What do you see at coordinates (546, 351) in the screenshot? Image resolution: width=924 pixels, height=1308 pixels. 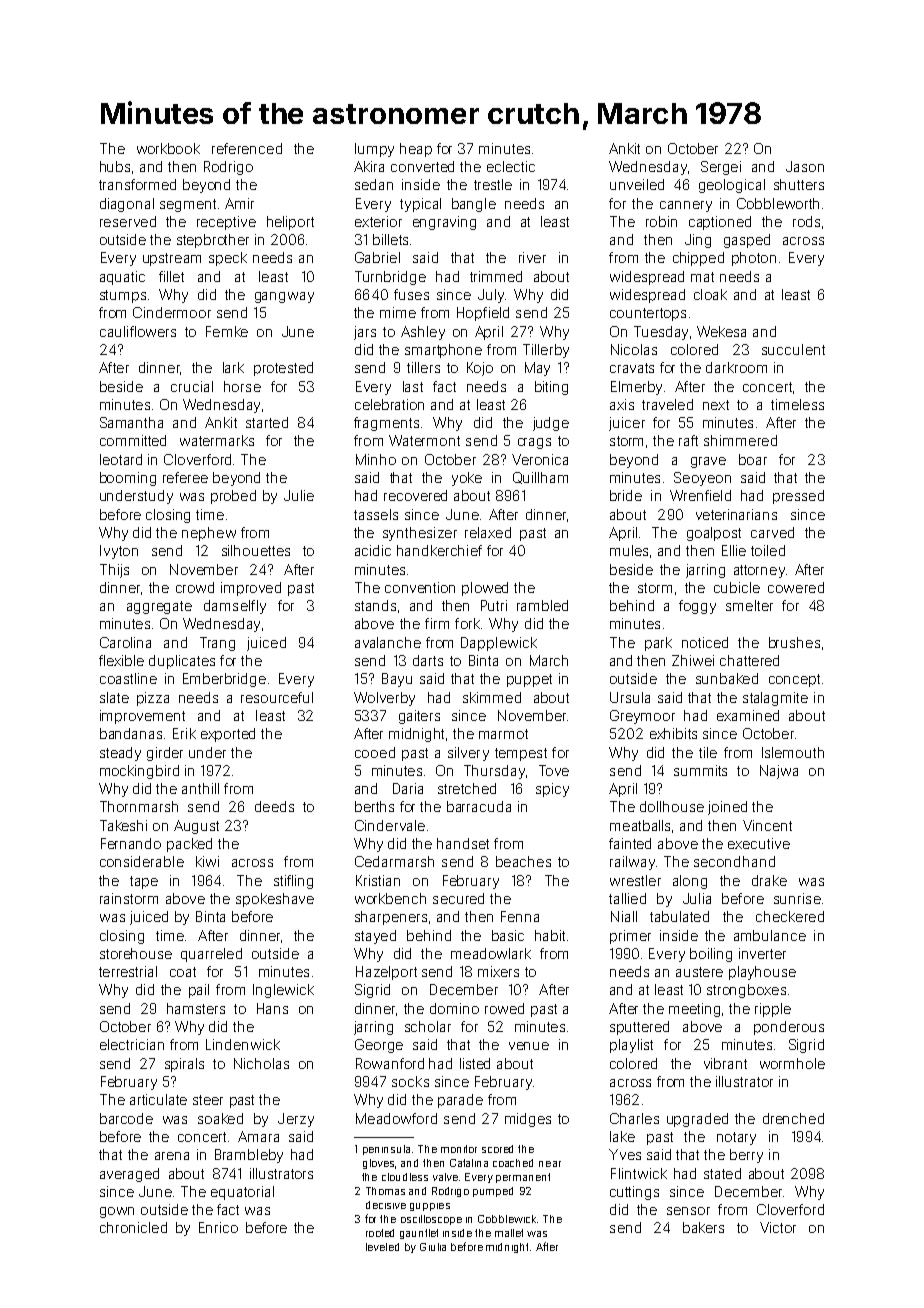 I see `Tillerby` at bounding box center [546, 351].
